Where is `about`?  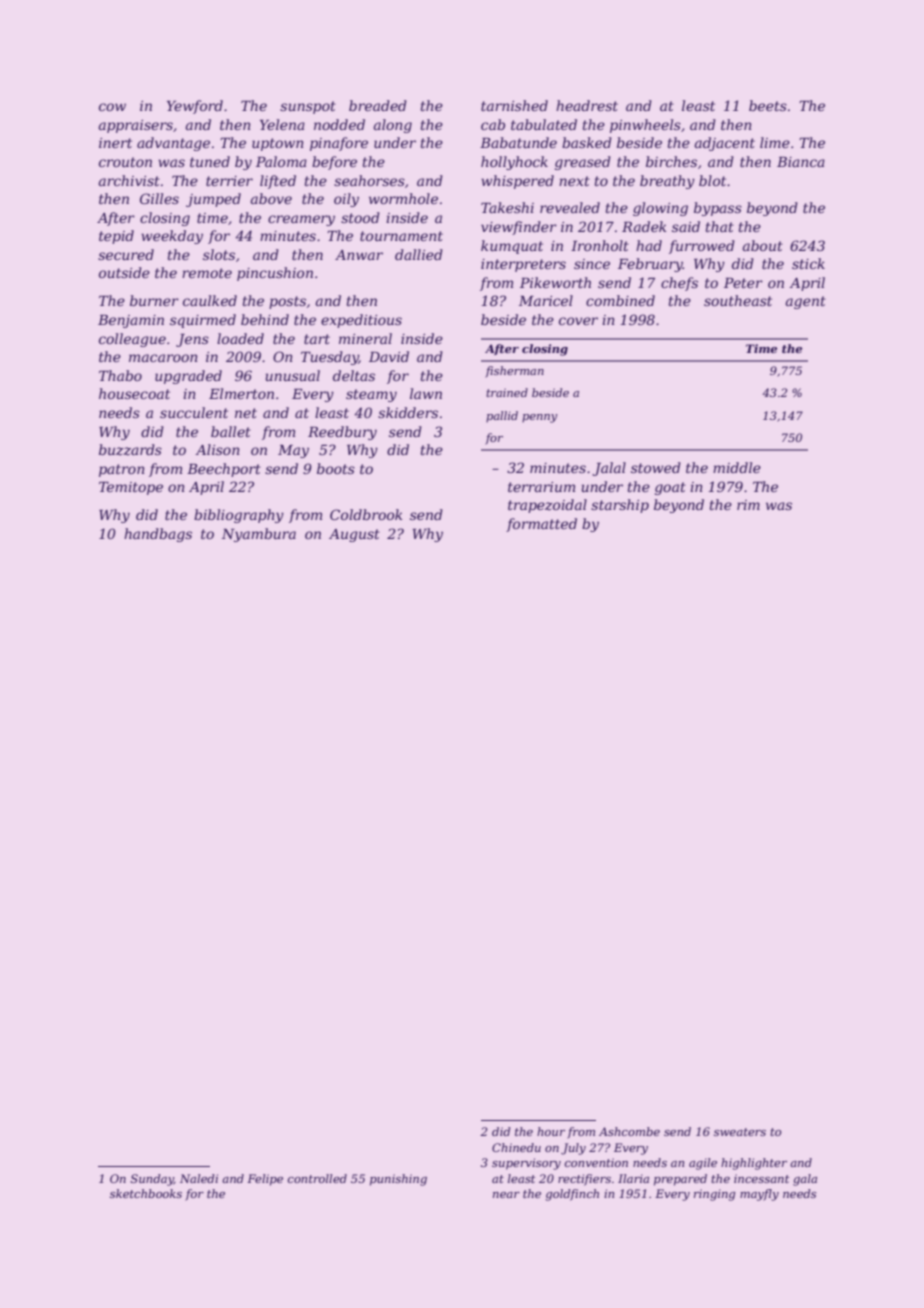
about is located at coordinates (763, 245).
